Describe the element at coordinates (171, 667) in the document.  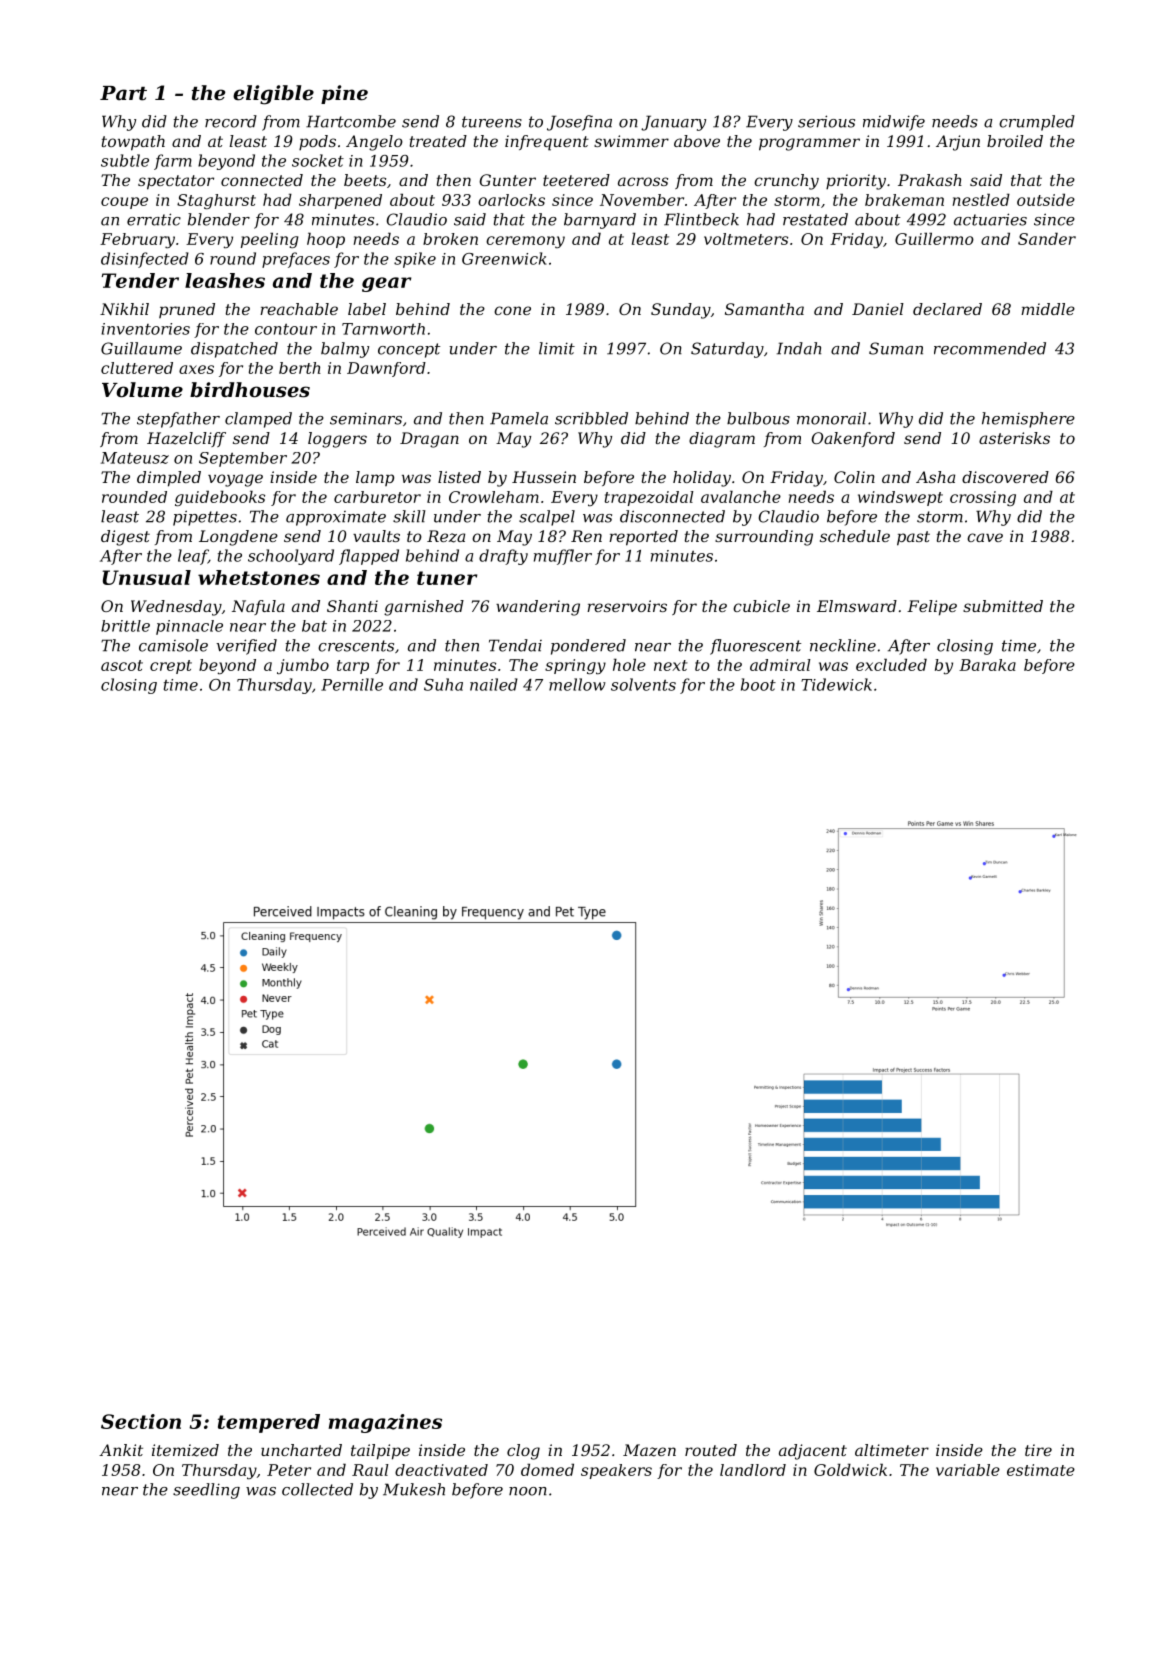
I see `crept` at that location.
